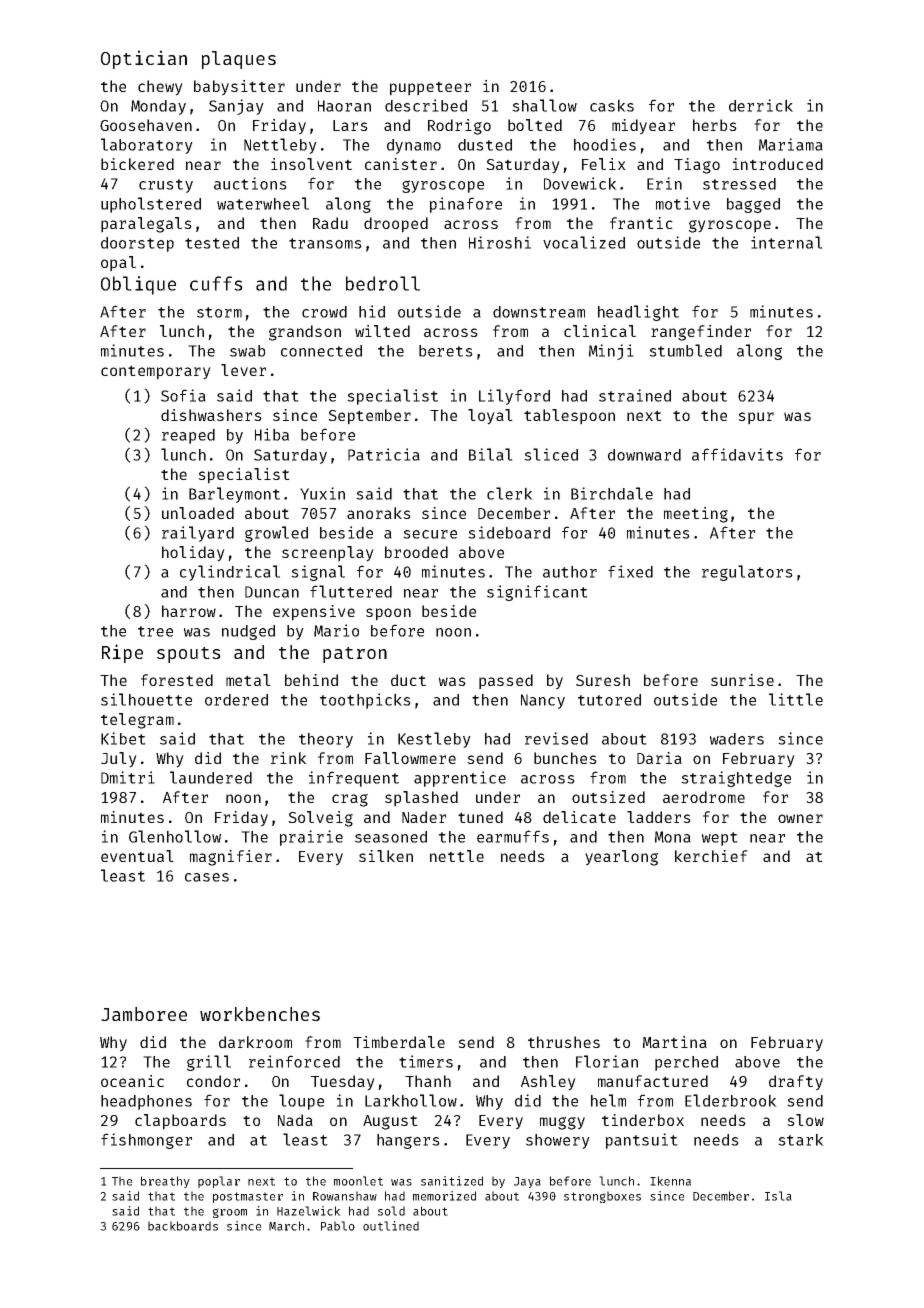  Describe the element at coordinates (314, 613) in the screenshot. I see `expensive` at that location.
